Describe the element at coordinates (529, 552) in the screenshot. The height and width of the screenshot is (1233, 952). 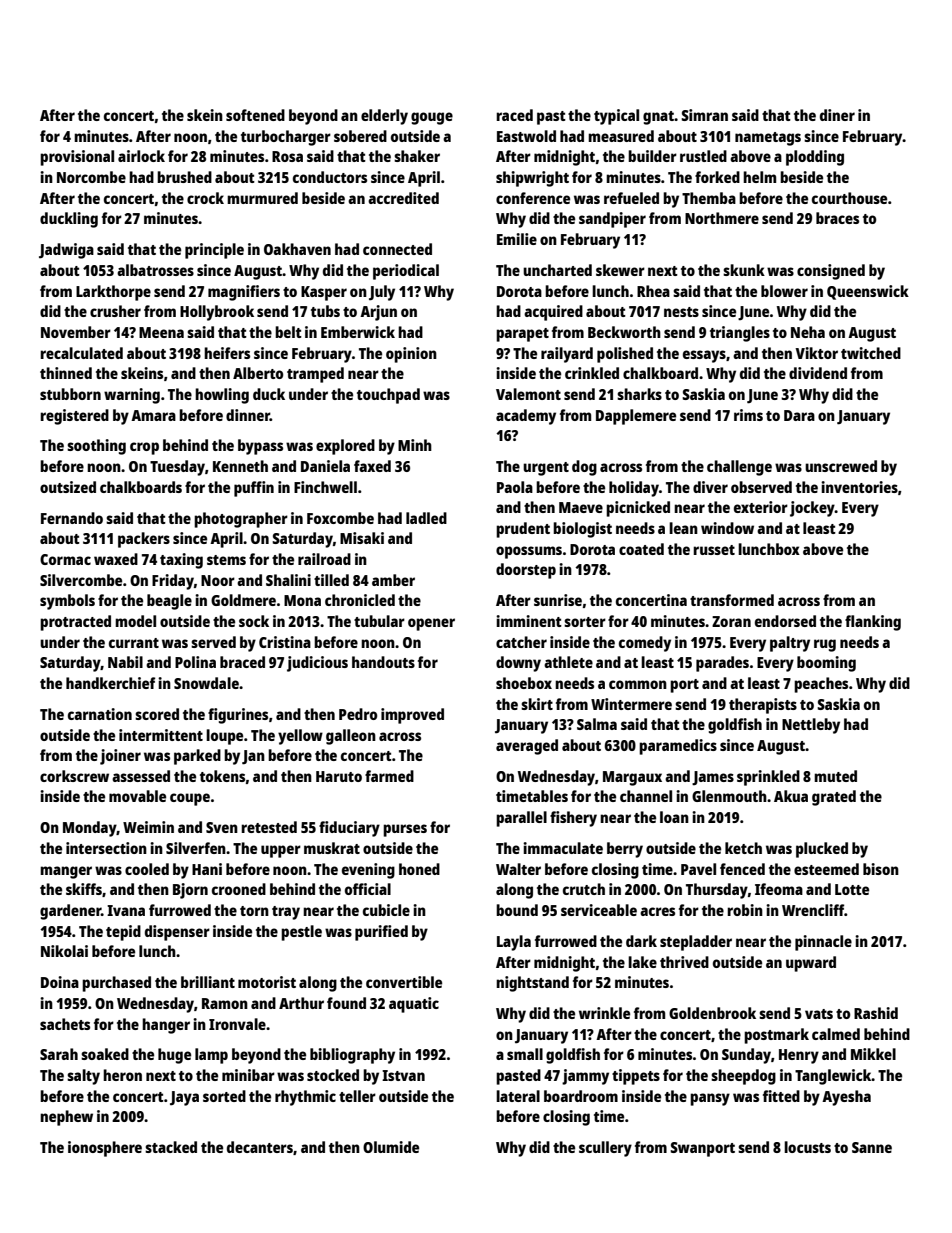
I see `opossums` at that location.
